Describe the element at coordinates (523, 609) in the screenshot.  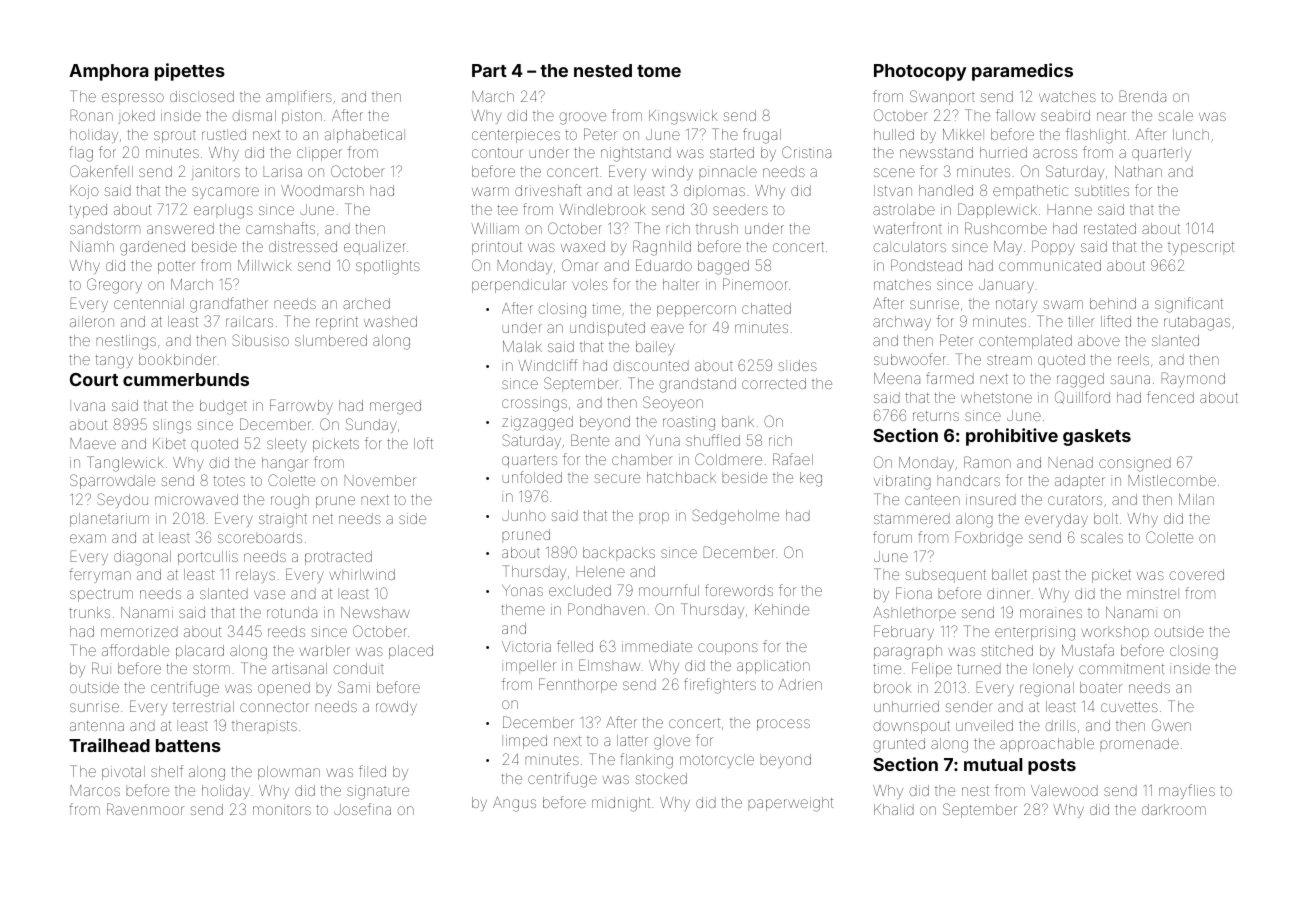
I see `theme` at that location.
